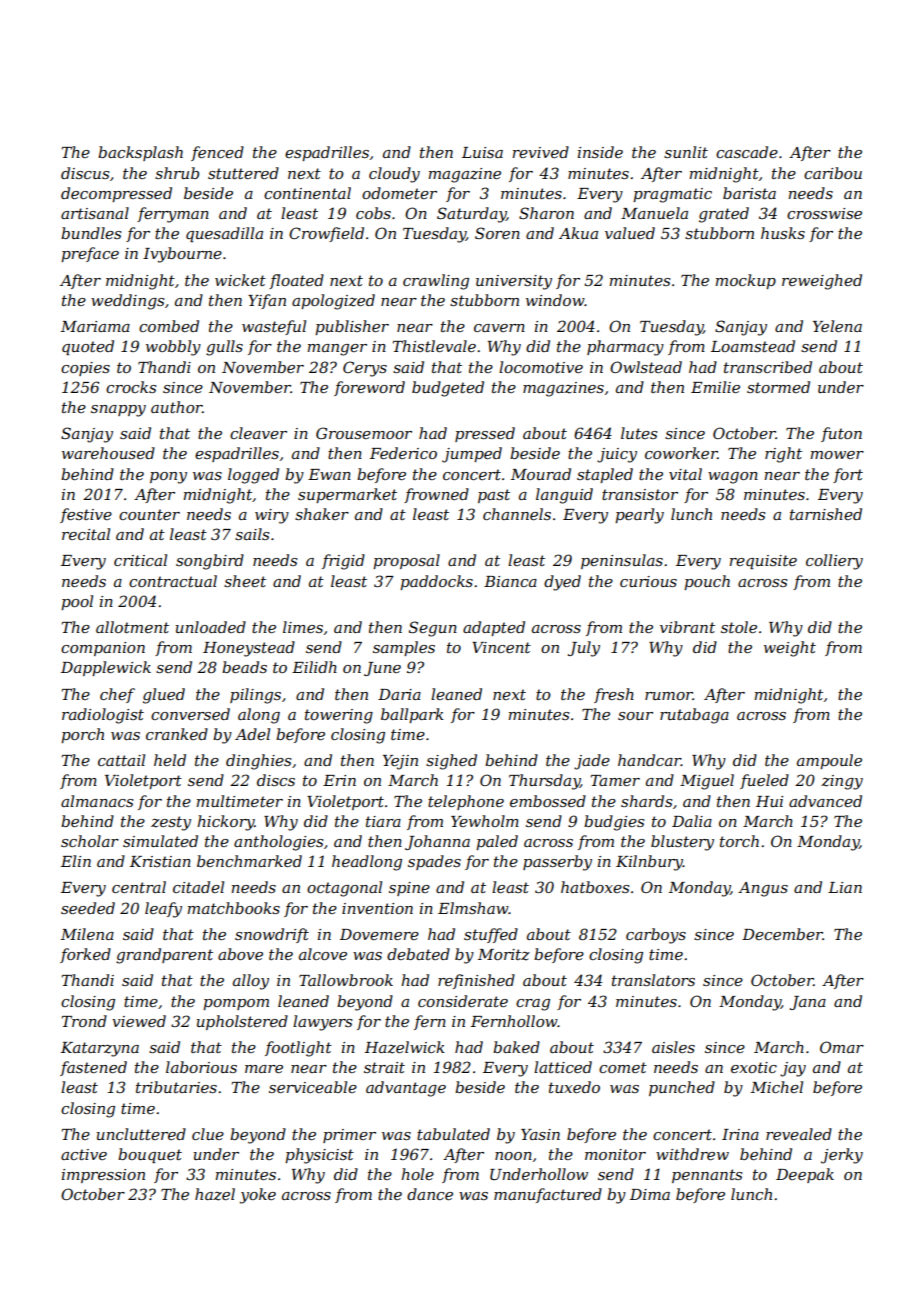 This screenshot has width=924, height=1314. Describe the element at coordinates (85, 173) in the screenshot. I see `discus` at that location.
